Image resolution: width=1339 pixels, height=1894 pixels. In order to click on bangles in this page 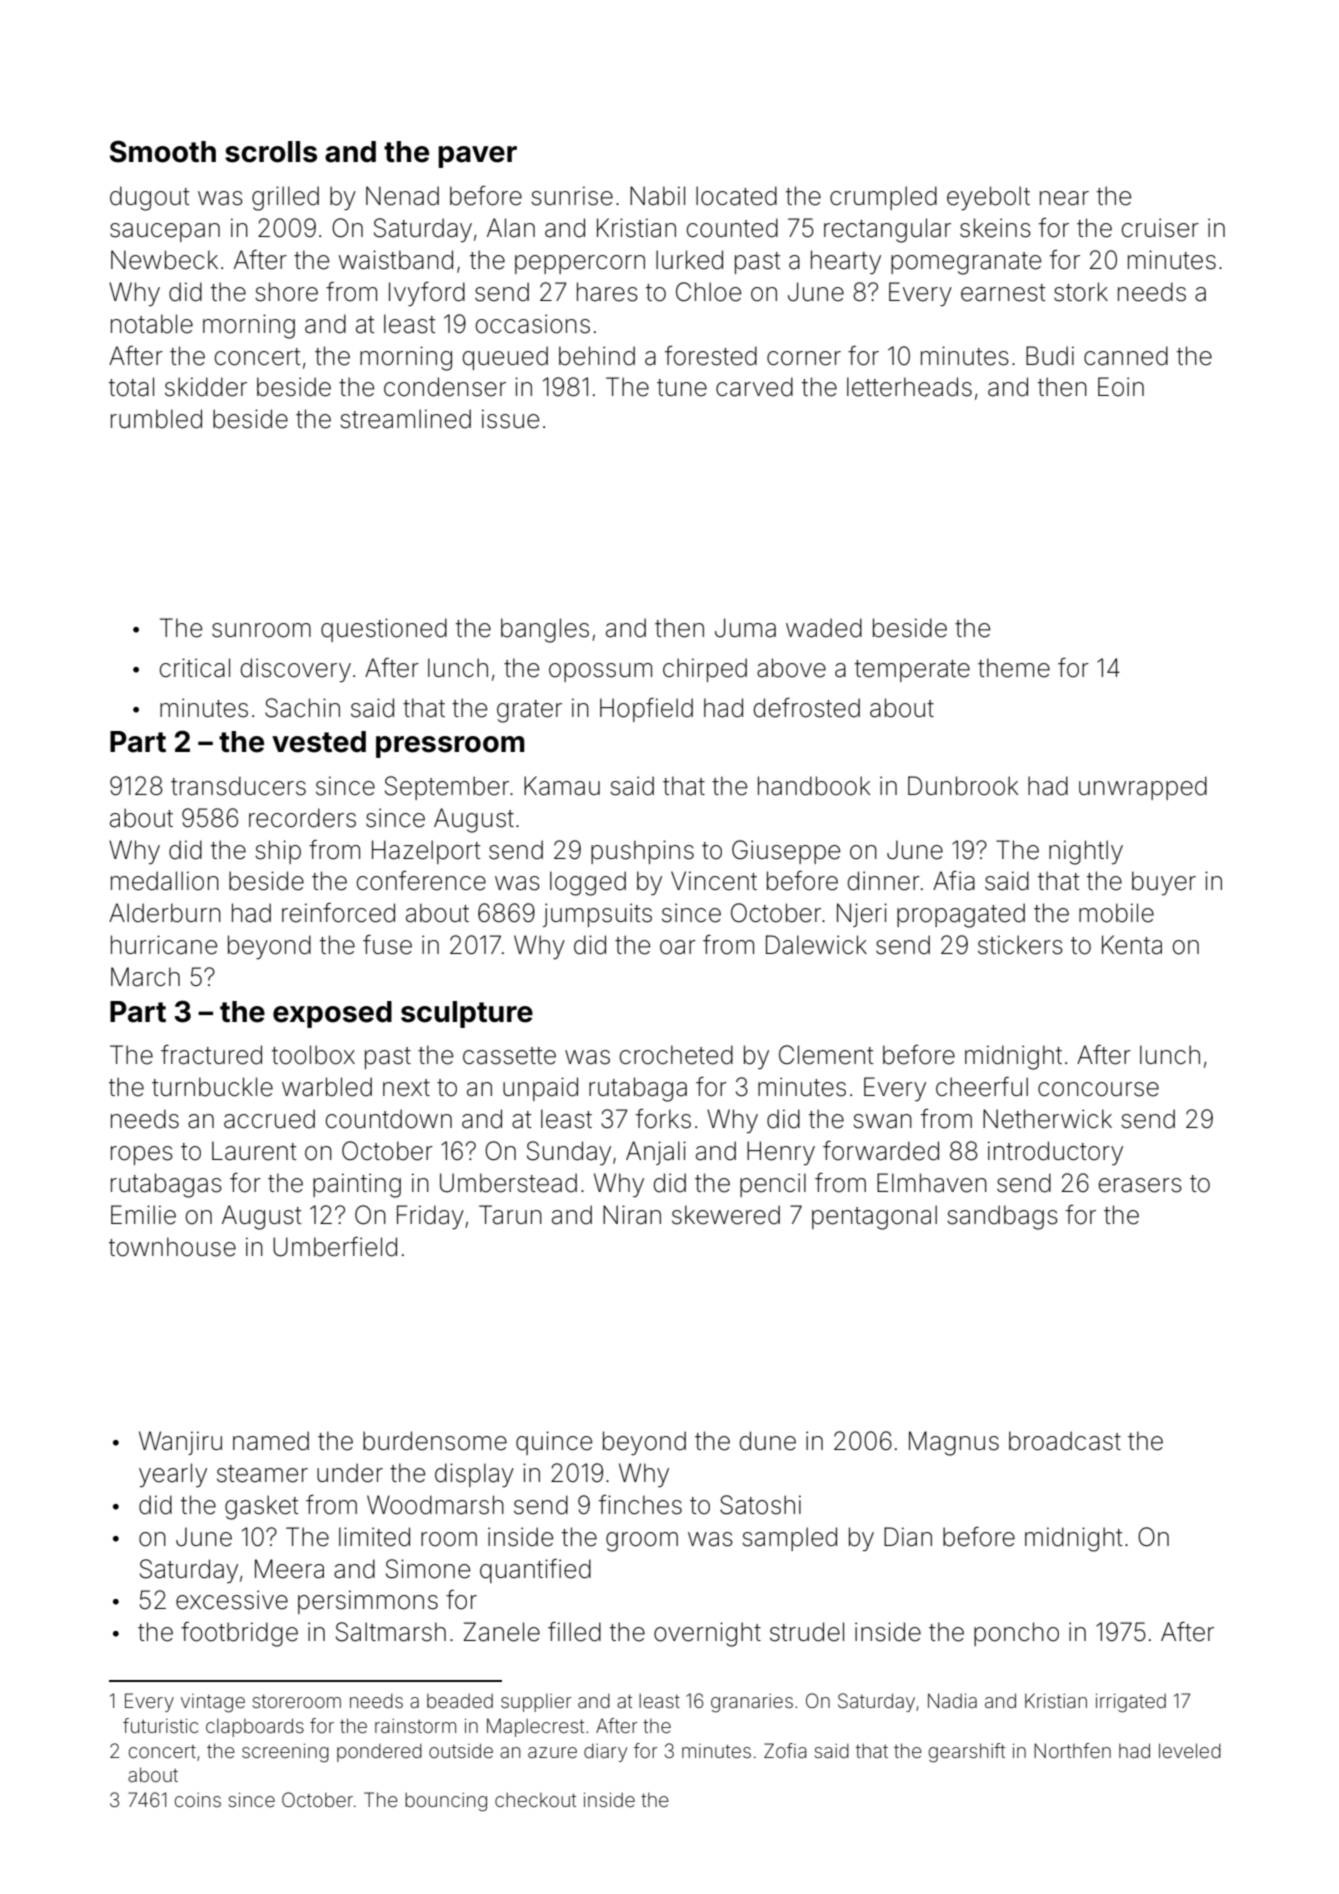, I will do `click(545, 630)`.
